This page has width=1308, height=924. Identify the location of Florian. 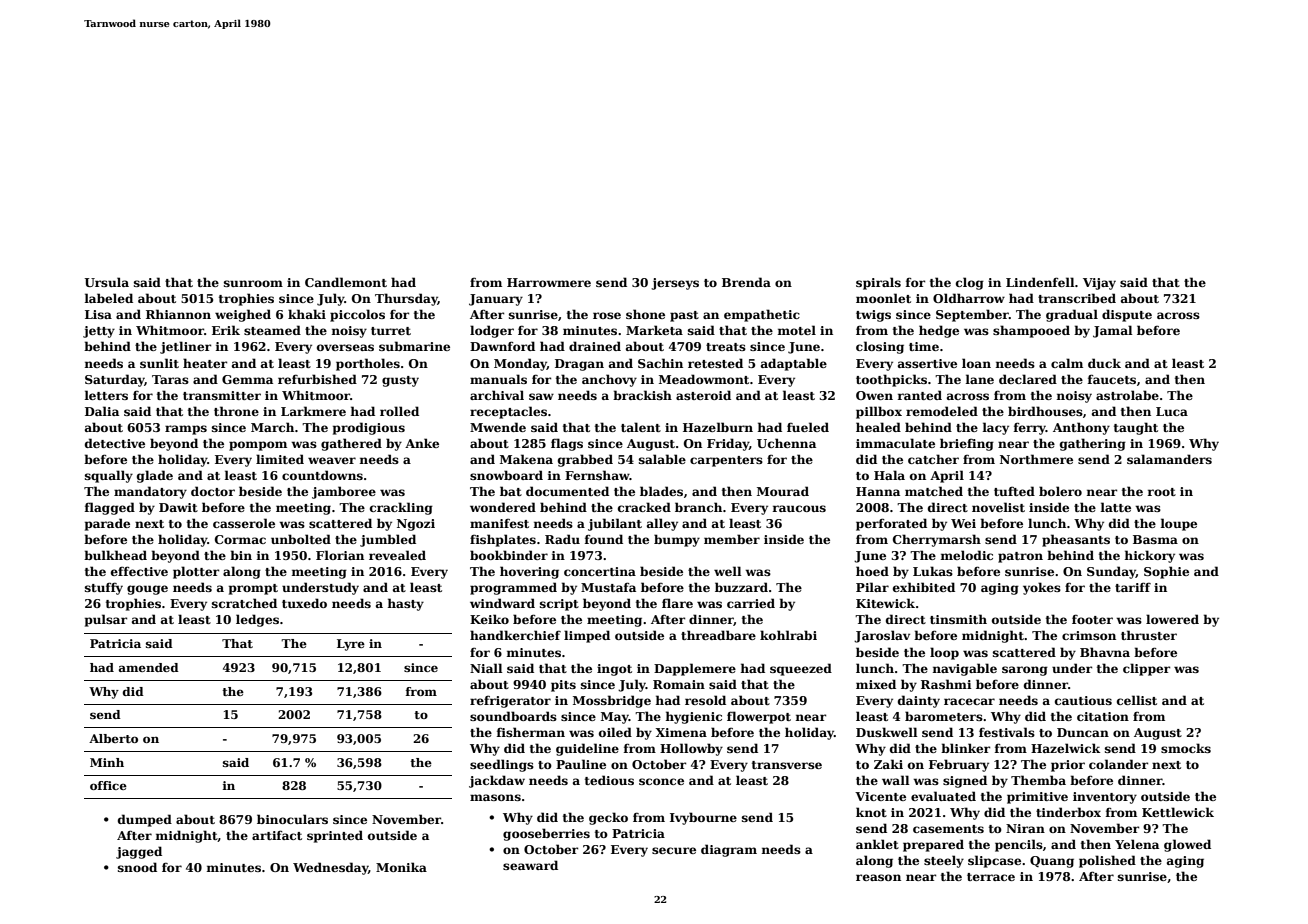
(340, 555).
